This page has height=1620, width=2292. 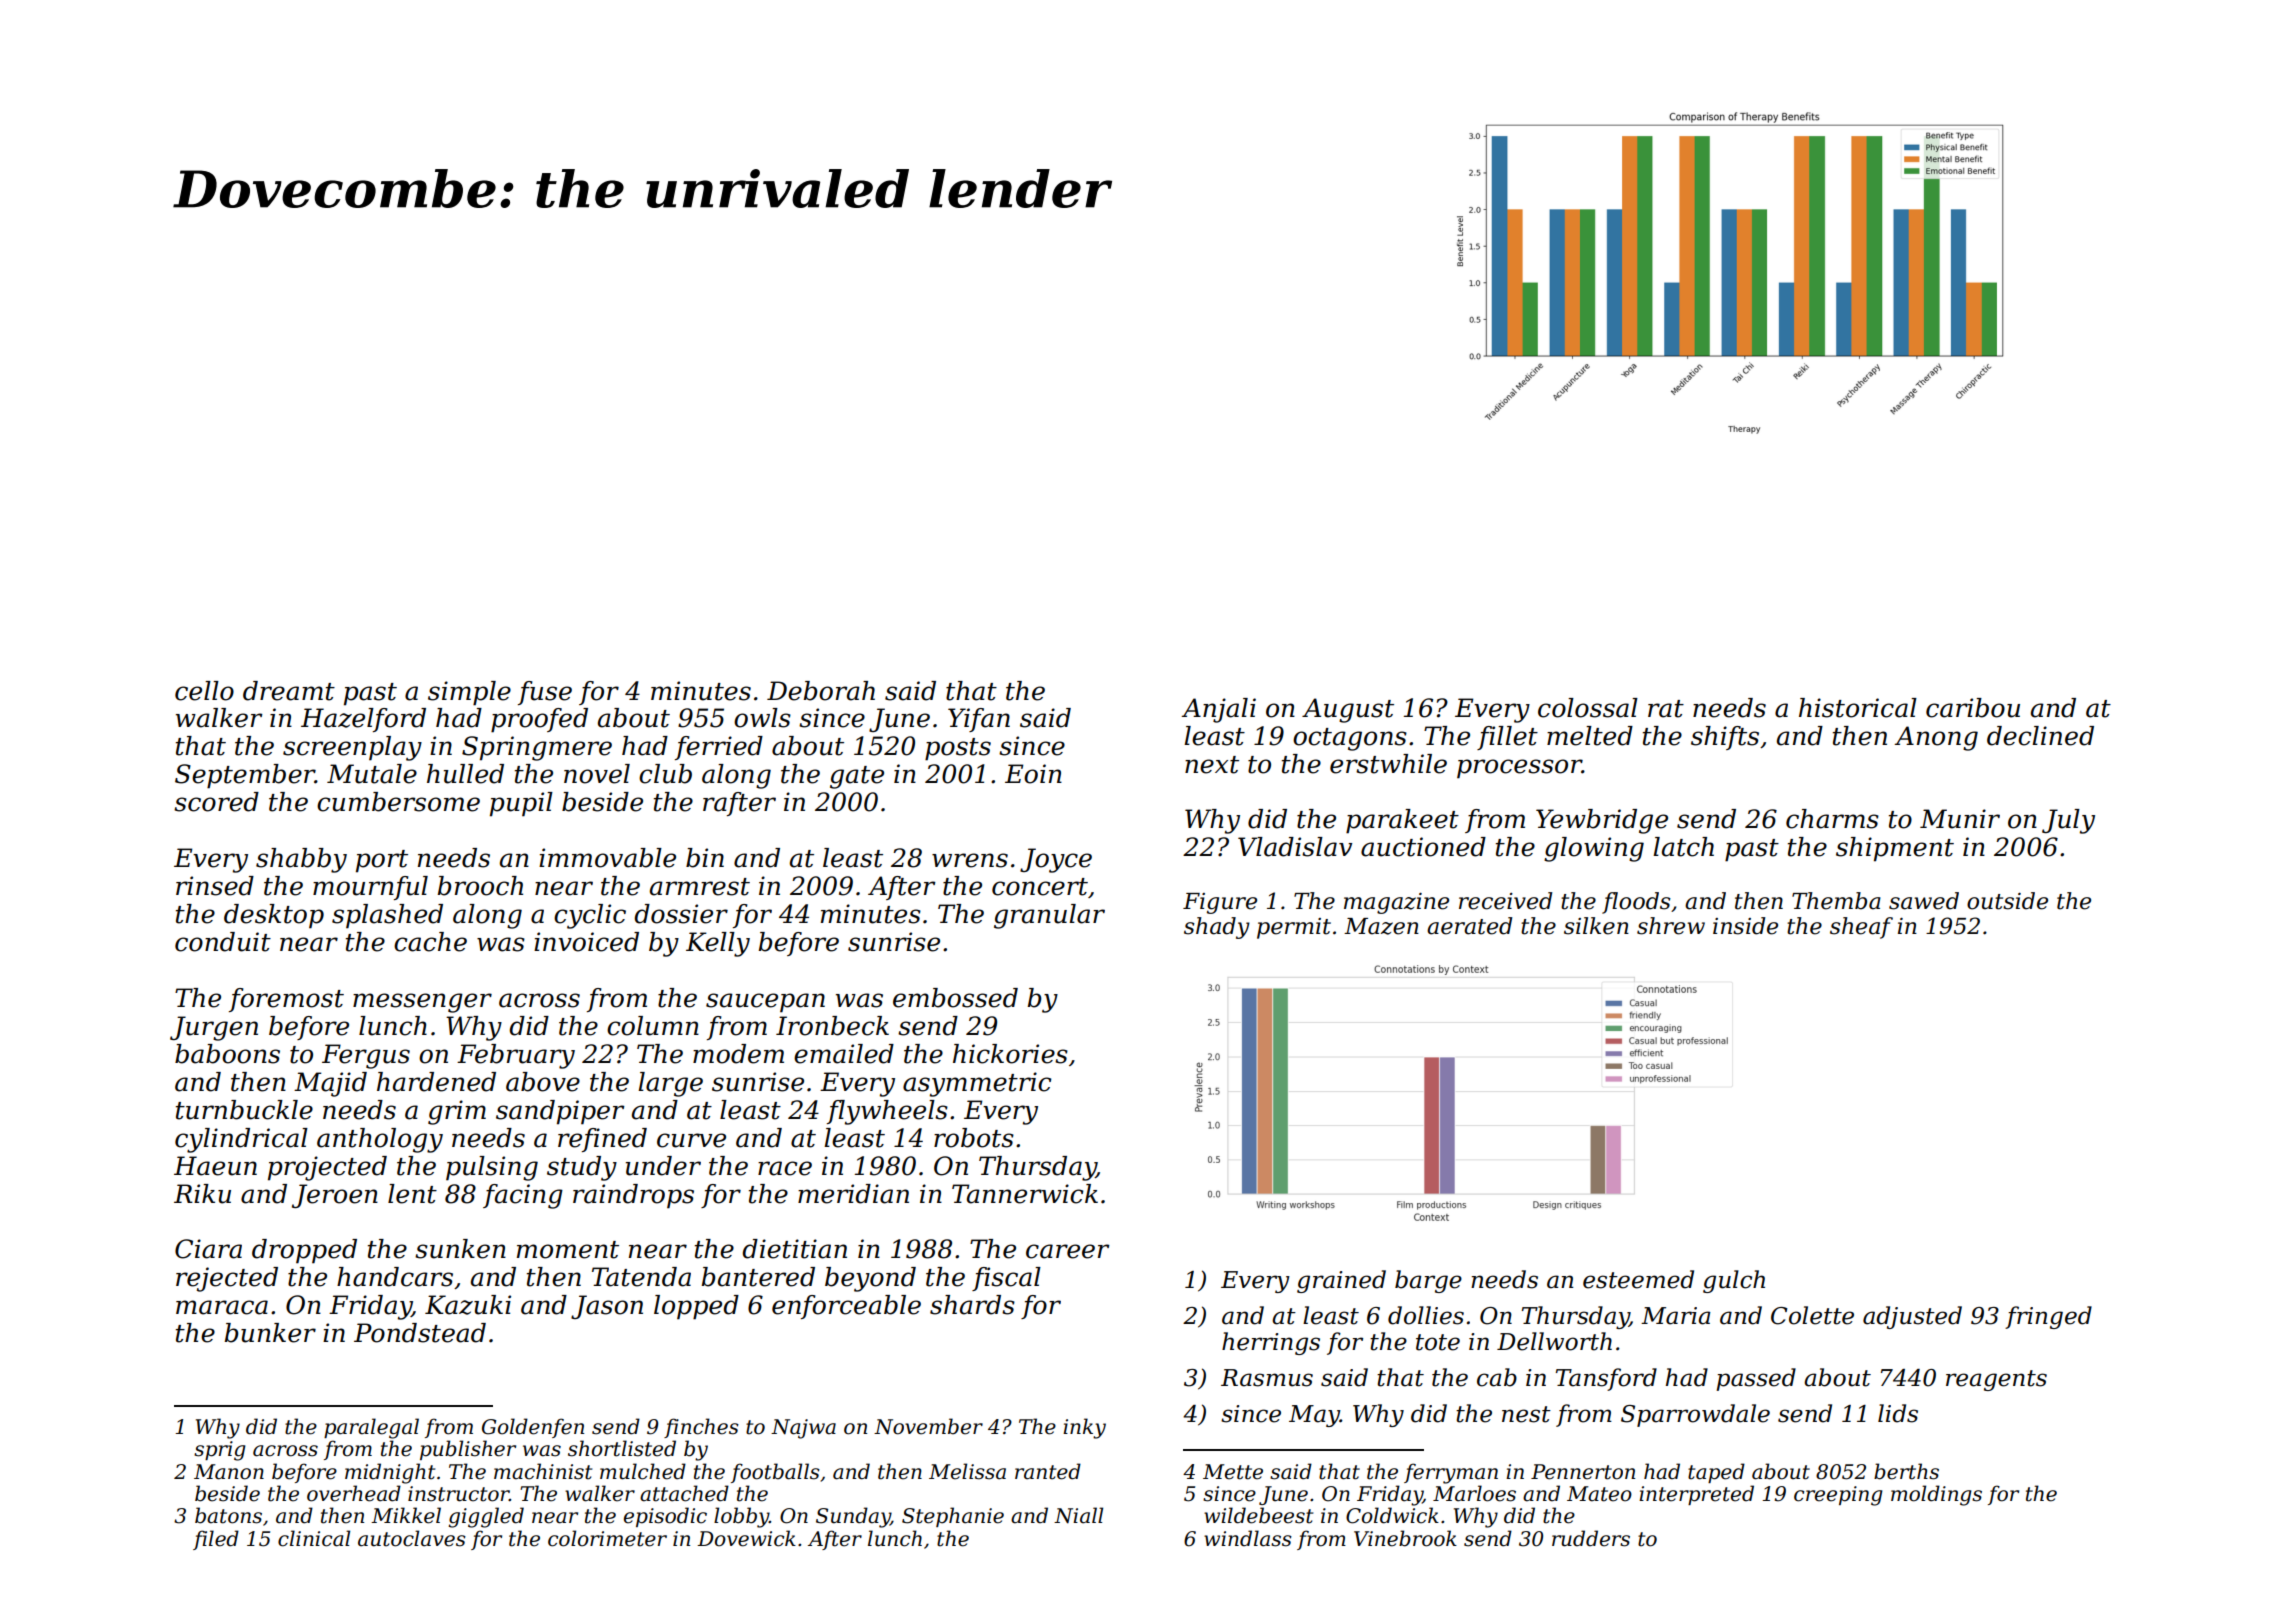 What do you see at coordinates (1219, 710) in the page?
I see `Anjali` at bounding box center [1219, 710].
